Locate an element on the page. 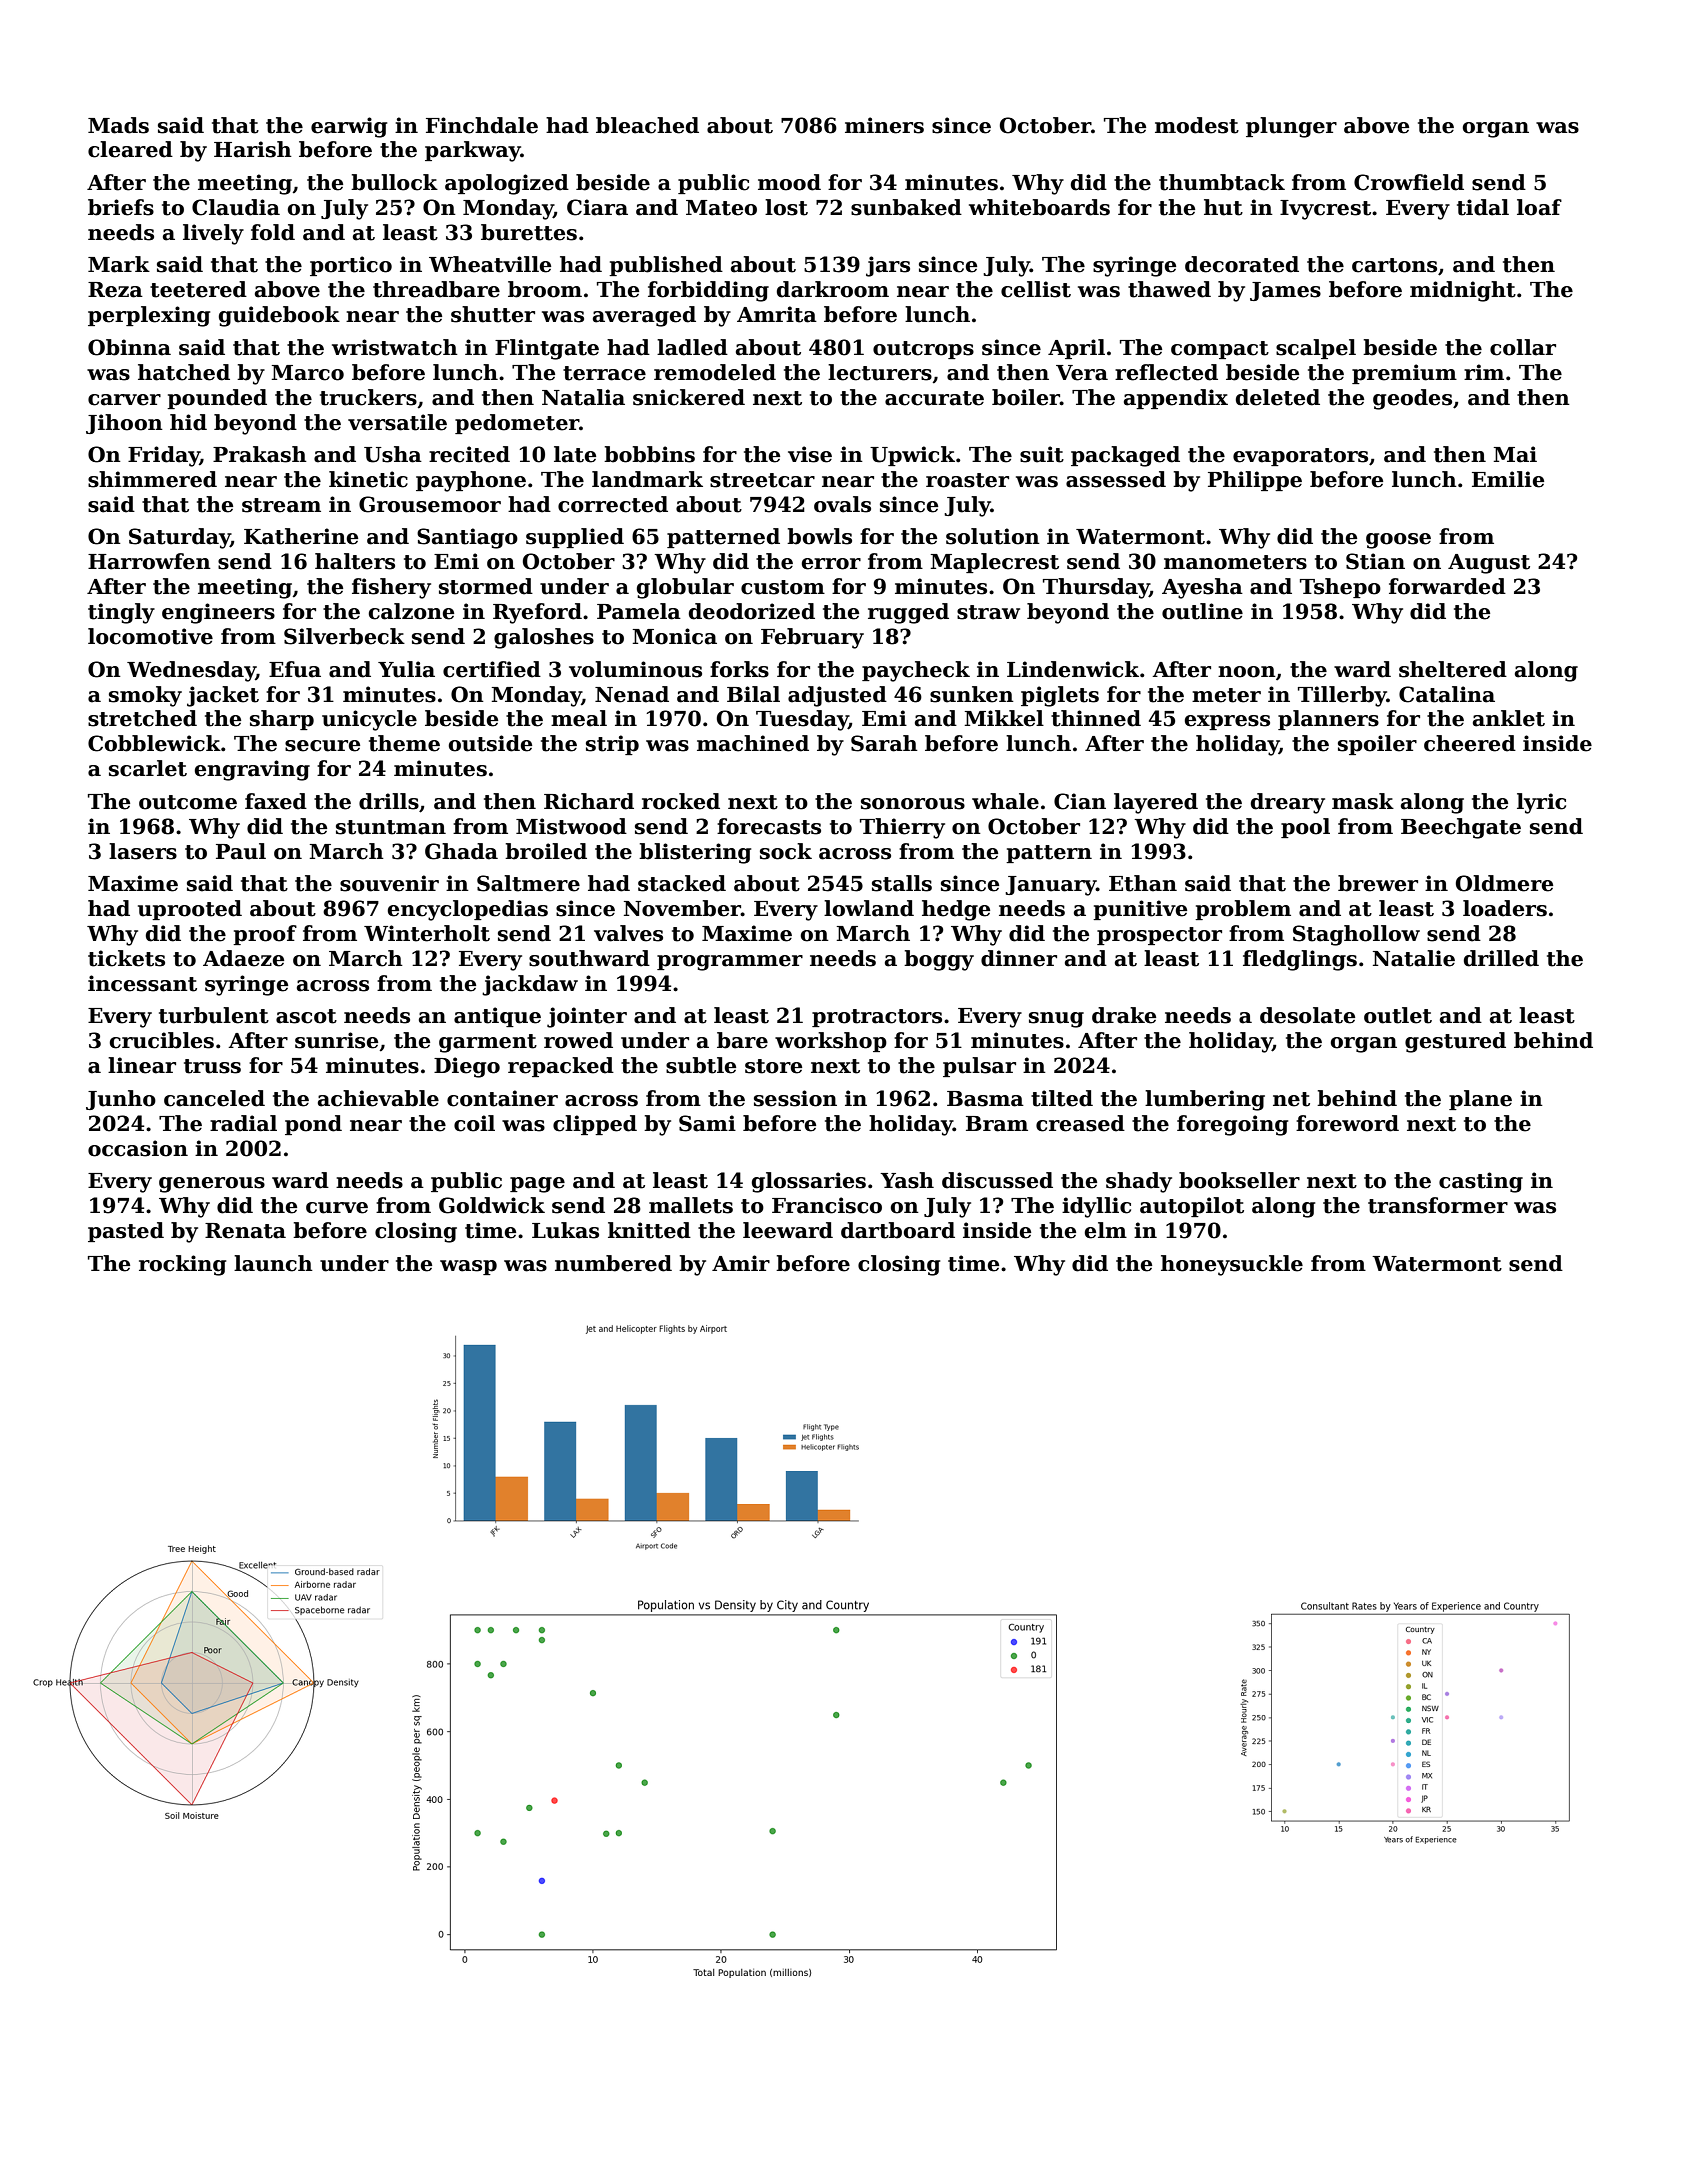  Finchdale is located at coordinates (482, 125).
